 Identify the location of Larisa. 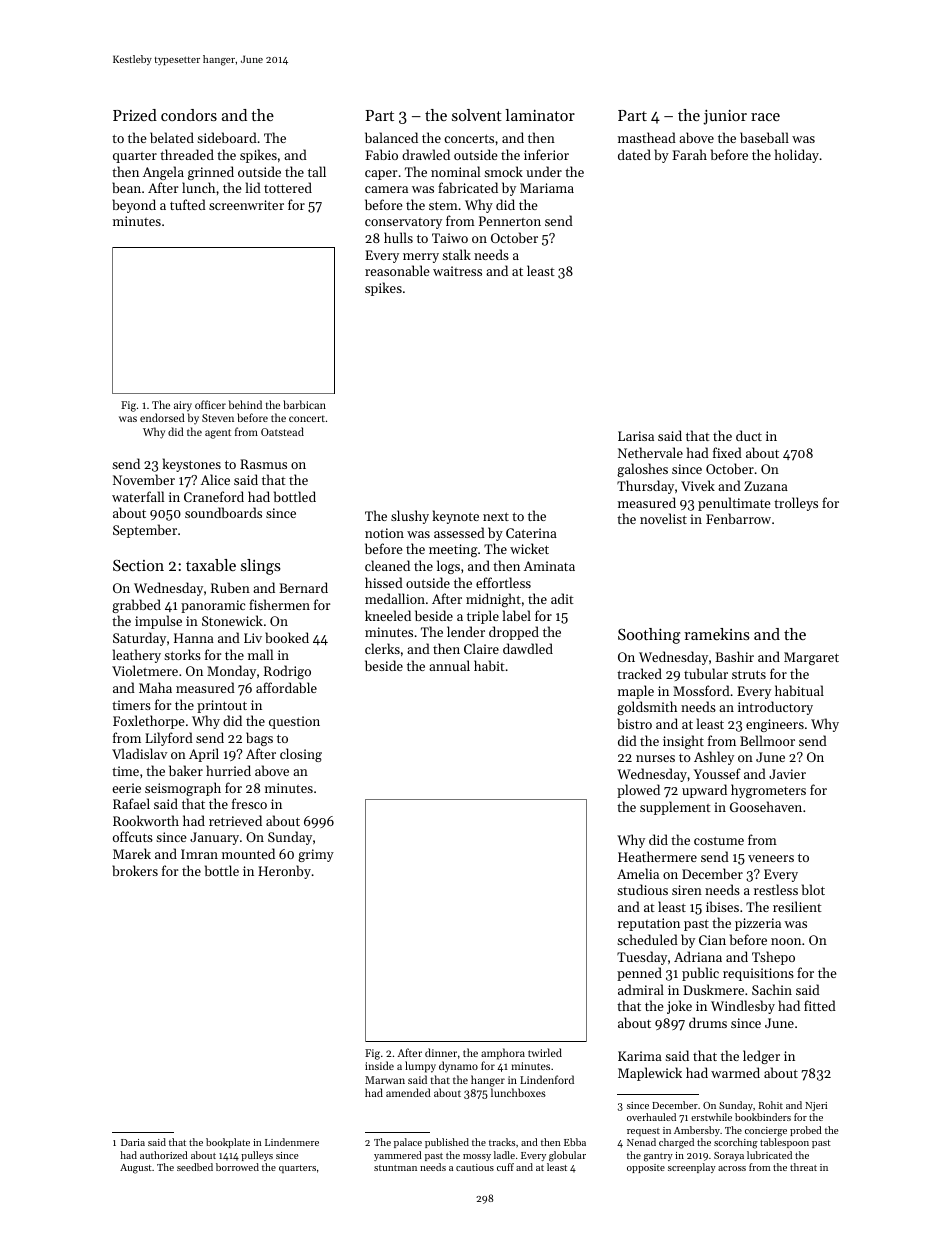
(636, 436).
